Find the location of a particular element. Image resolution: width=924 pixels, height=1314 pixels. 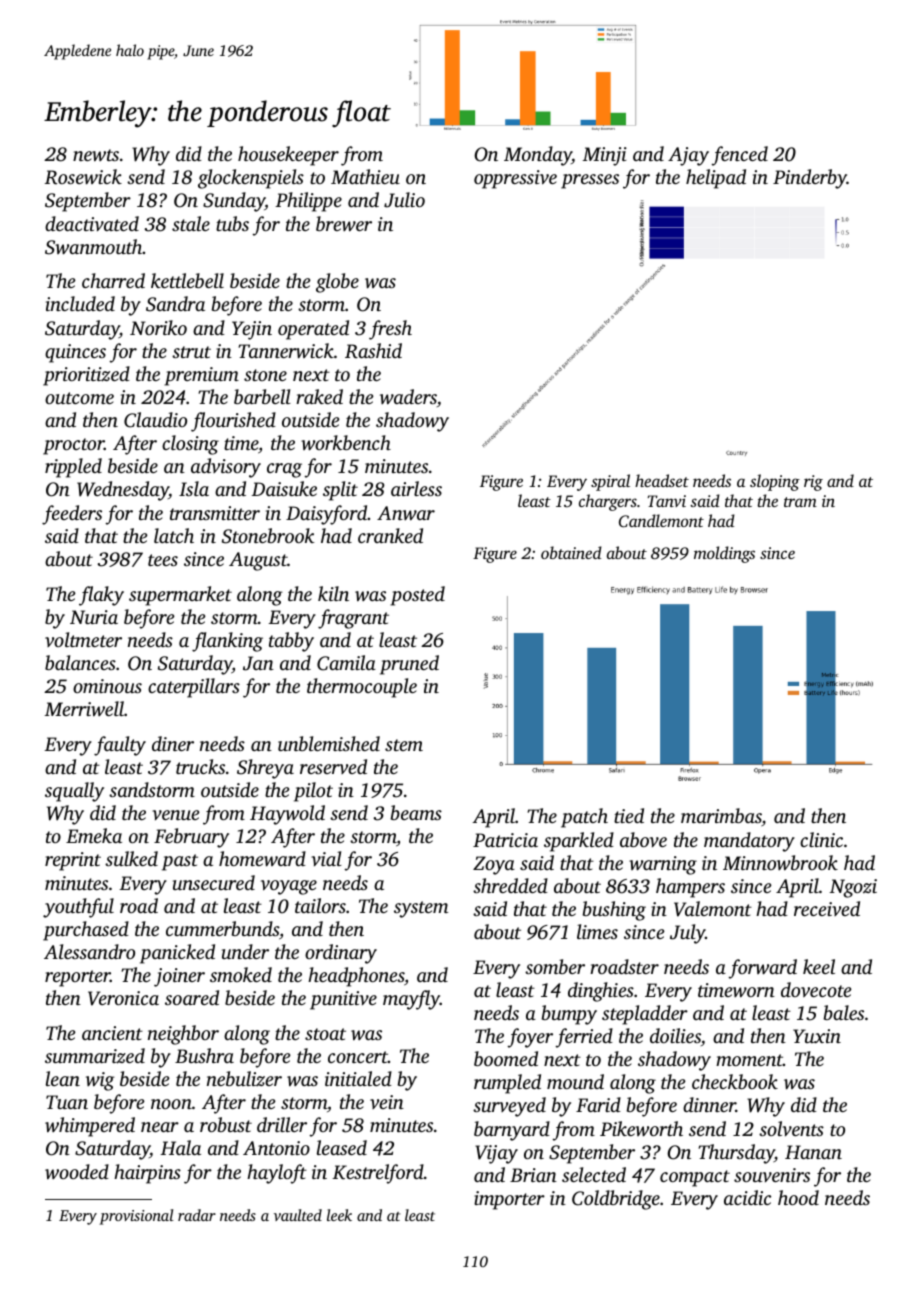

Camila is located at coordinates (346, 663).
